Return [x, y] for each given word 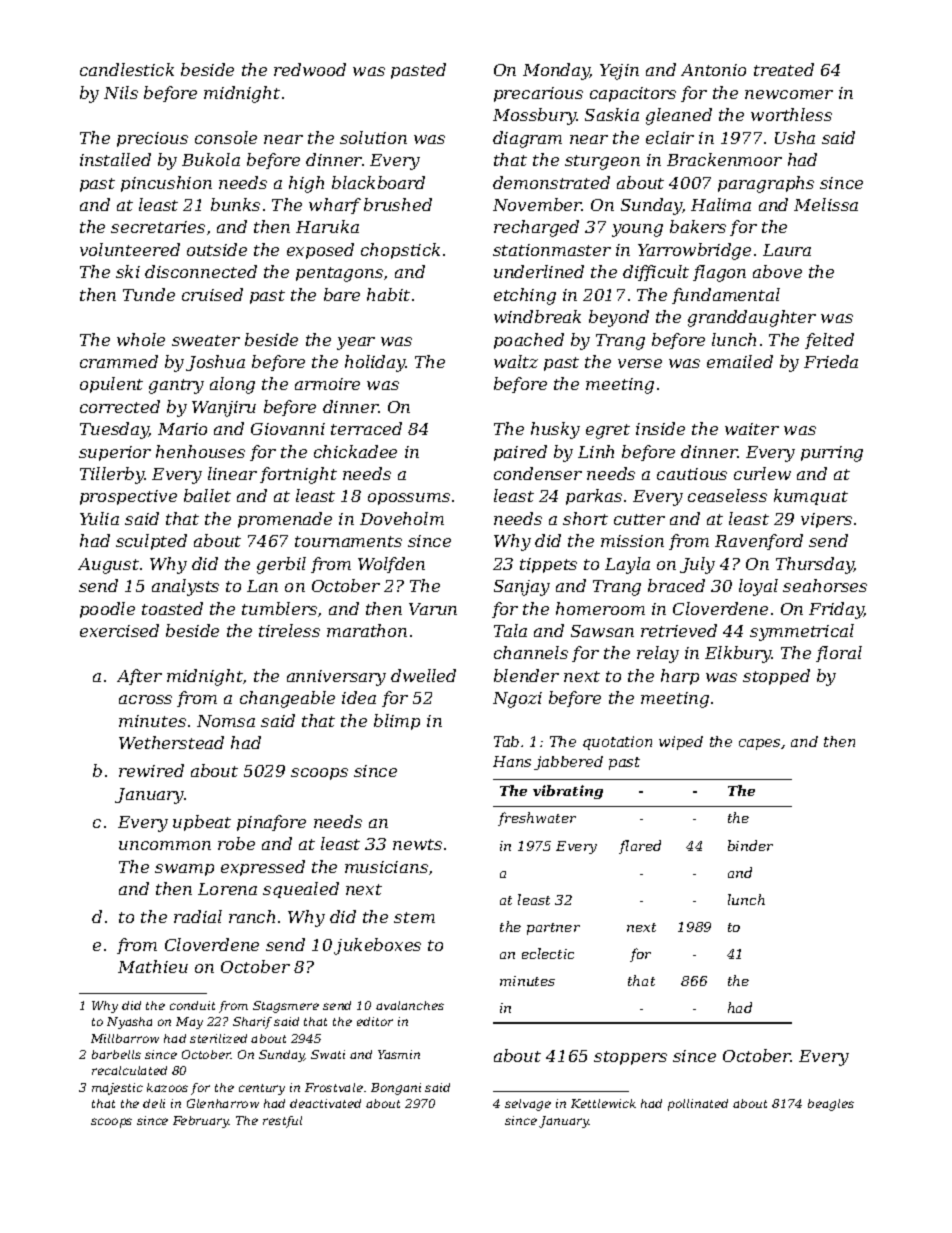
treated [784, 69]
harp [680, 677]
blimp [397, 722]
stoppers [630, 1058]
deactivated [325, 1103]
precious [152, 139]
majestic [117, 1089]
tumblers [279, 608]
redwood [310, 69]
